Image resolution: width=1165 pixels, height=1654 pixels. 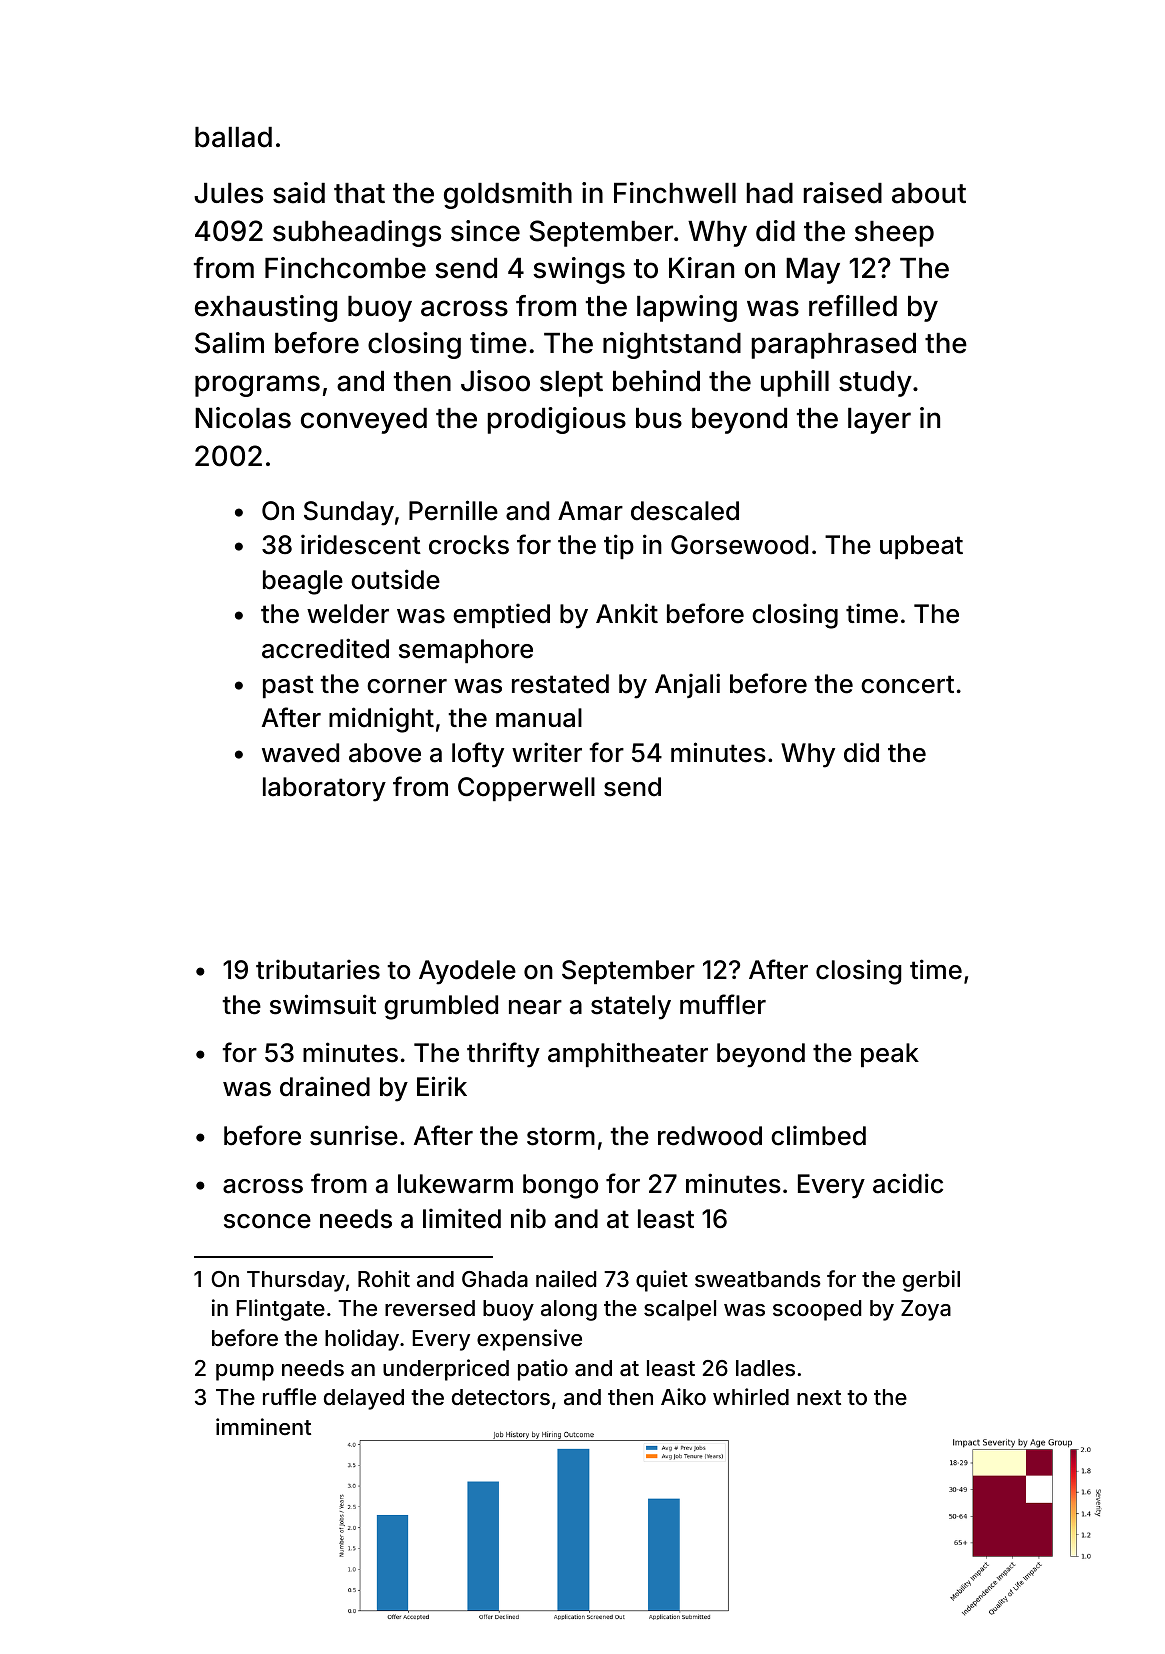 I want to click on imminent, so click(x=263, y=1426).
